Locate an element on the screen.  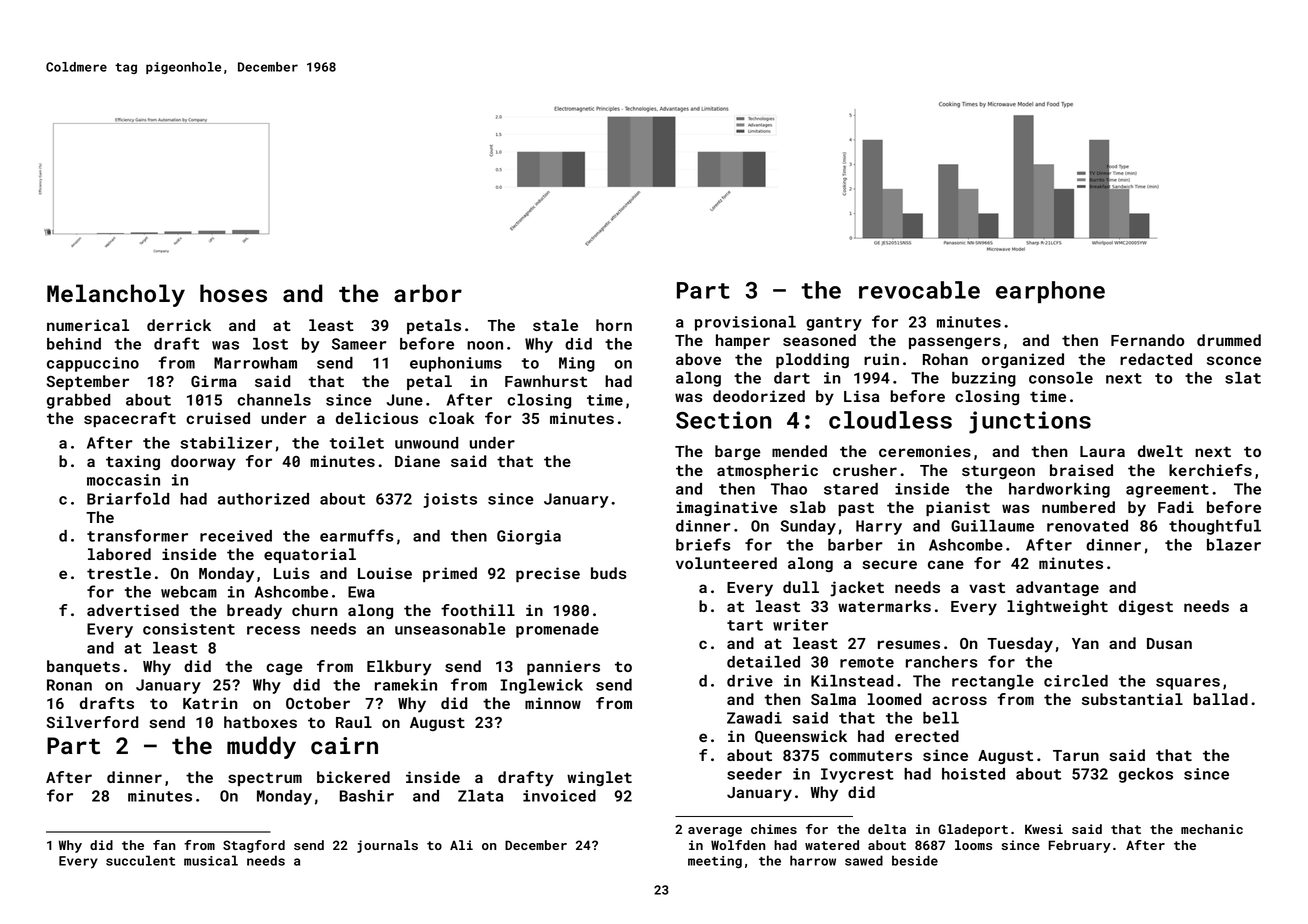
Tarun is located at coordinates (1076, 755).
